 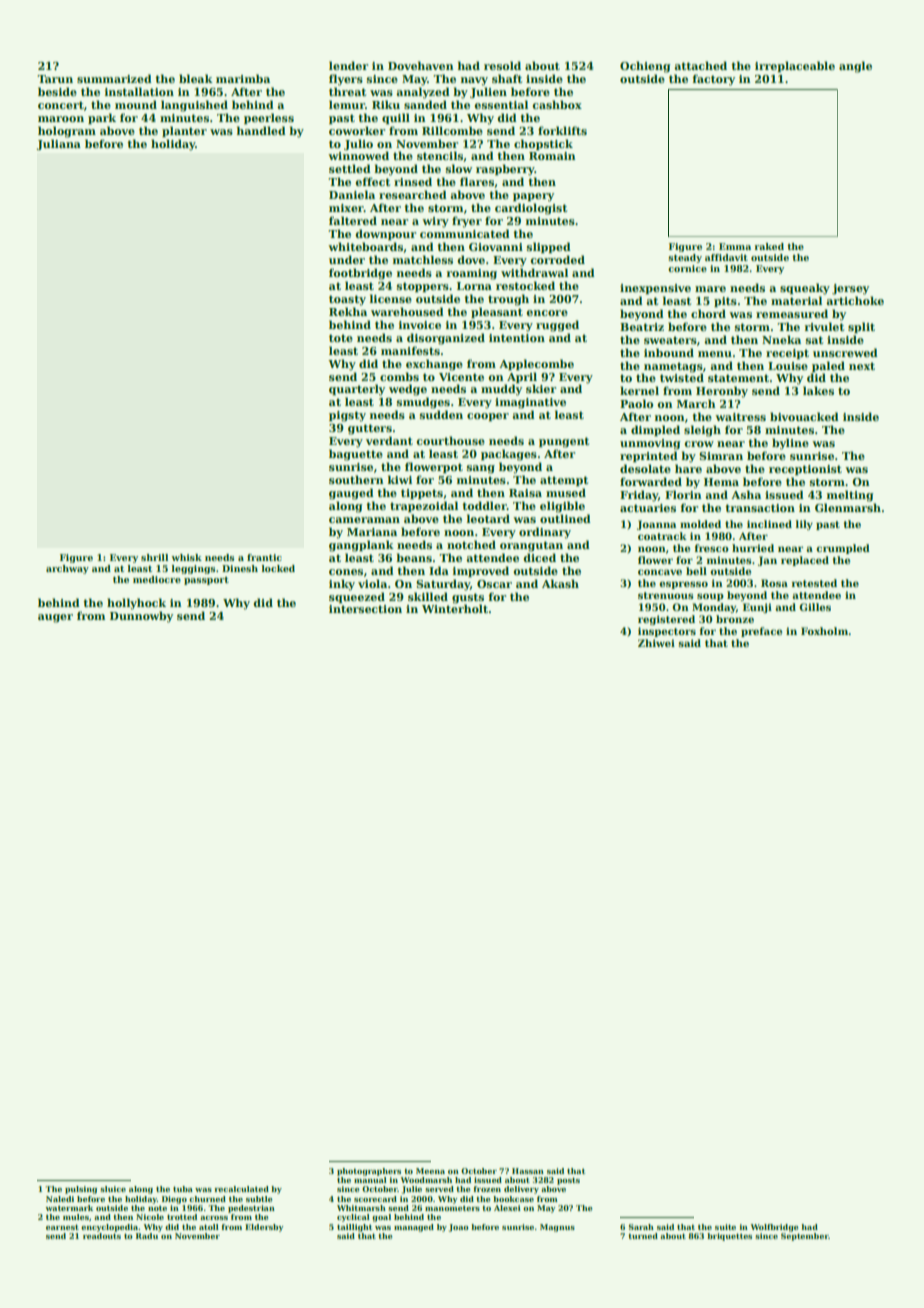 What do you see at coordinates (184, 131) in the screenshot?
I see `planter` at bounding box center [184, 131].
